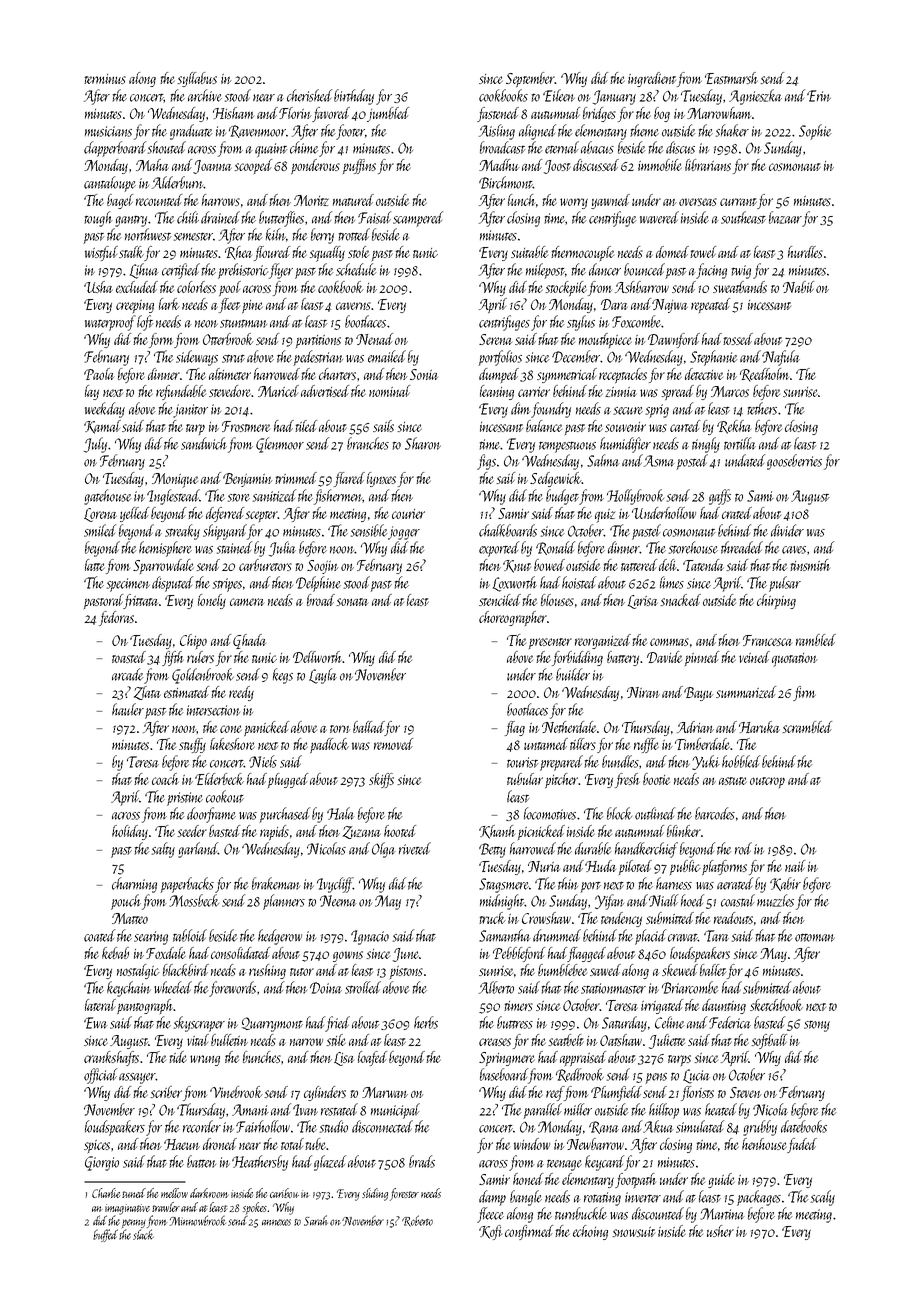 The width and height of the document is (924, 1308). I want to click on holiday, so click(130, 832).
